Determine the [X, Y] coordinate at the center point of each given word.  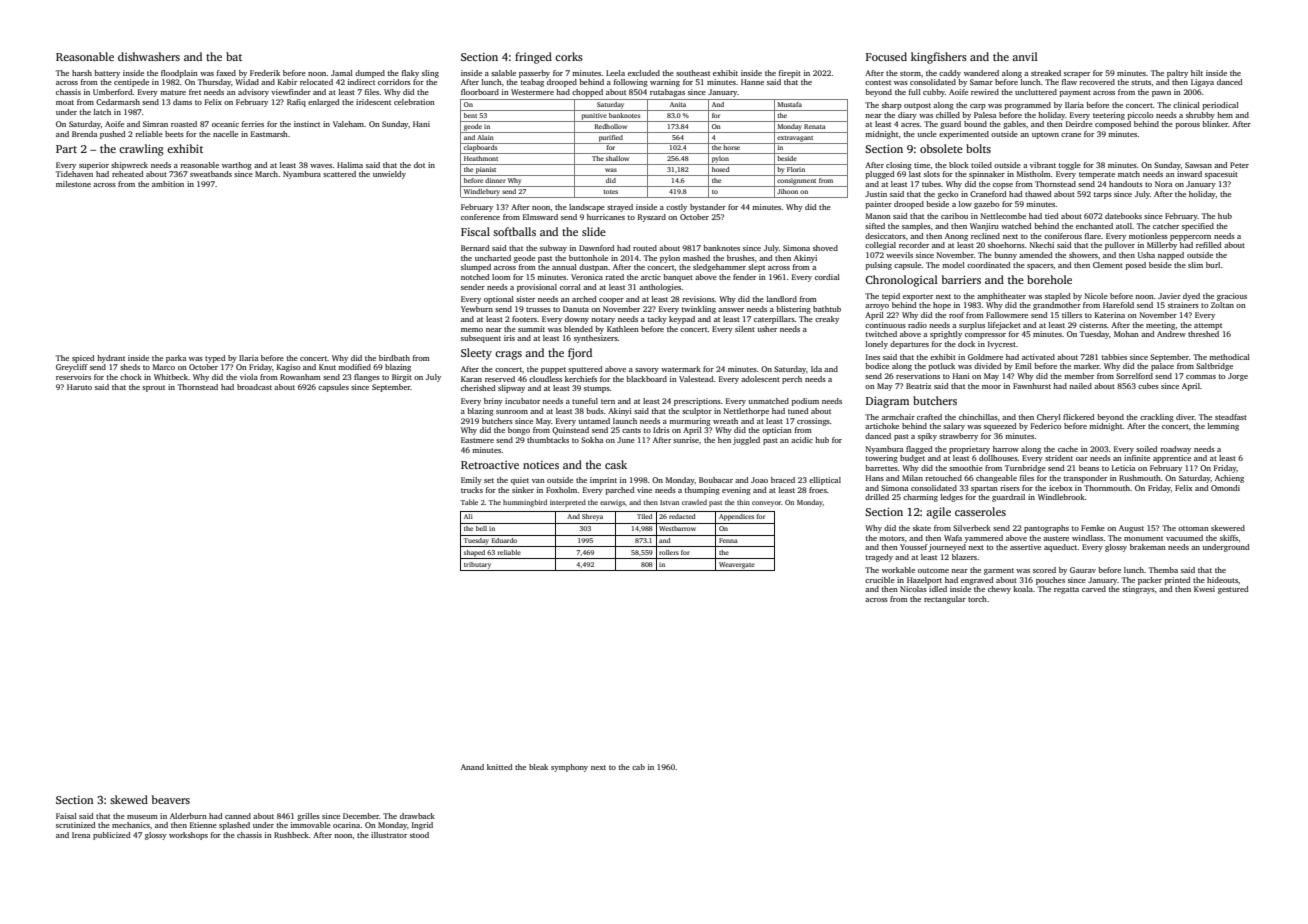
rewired [985, 92]
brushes [741, 258]
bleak [538, 767]
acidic [802, 440]
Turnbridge [1025, 469]
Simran [155, 124]
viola [249, 377]
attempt [1208, 326]
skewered [1228, 528]
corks [569, 56]
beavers [171, 799]
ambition [168, 184]
